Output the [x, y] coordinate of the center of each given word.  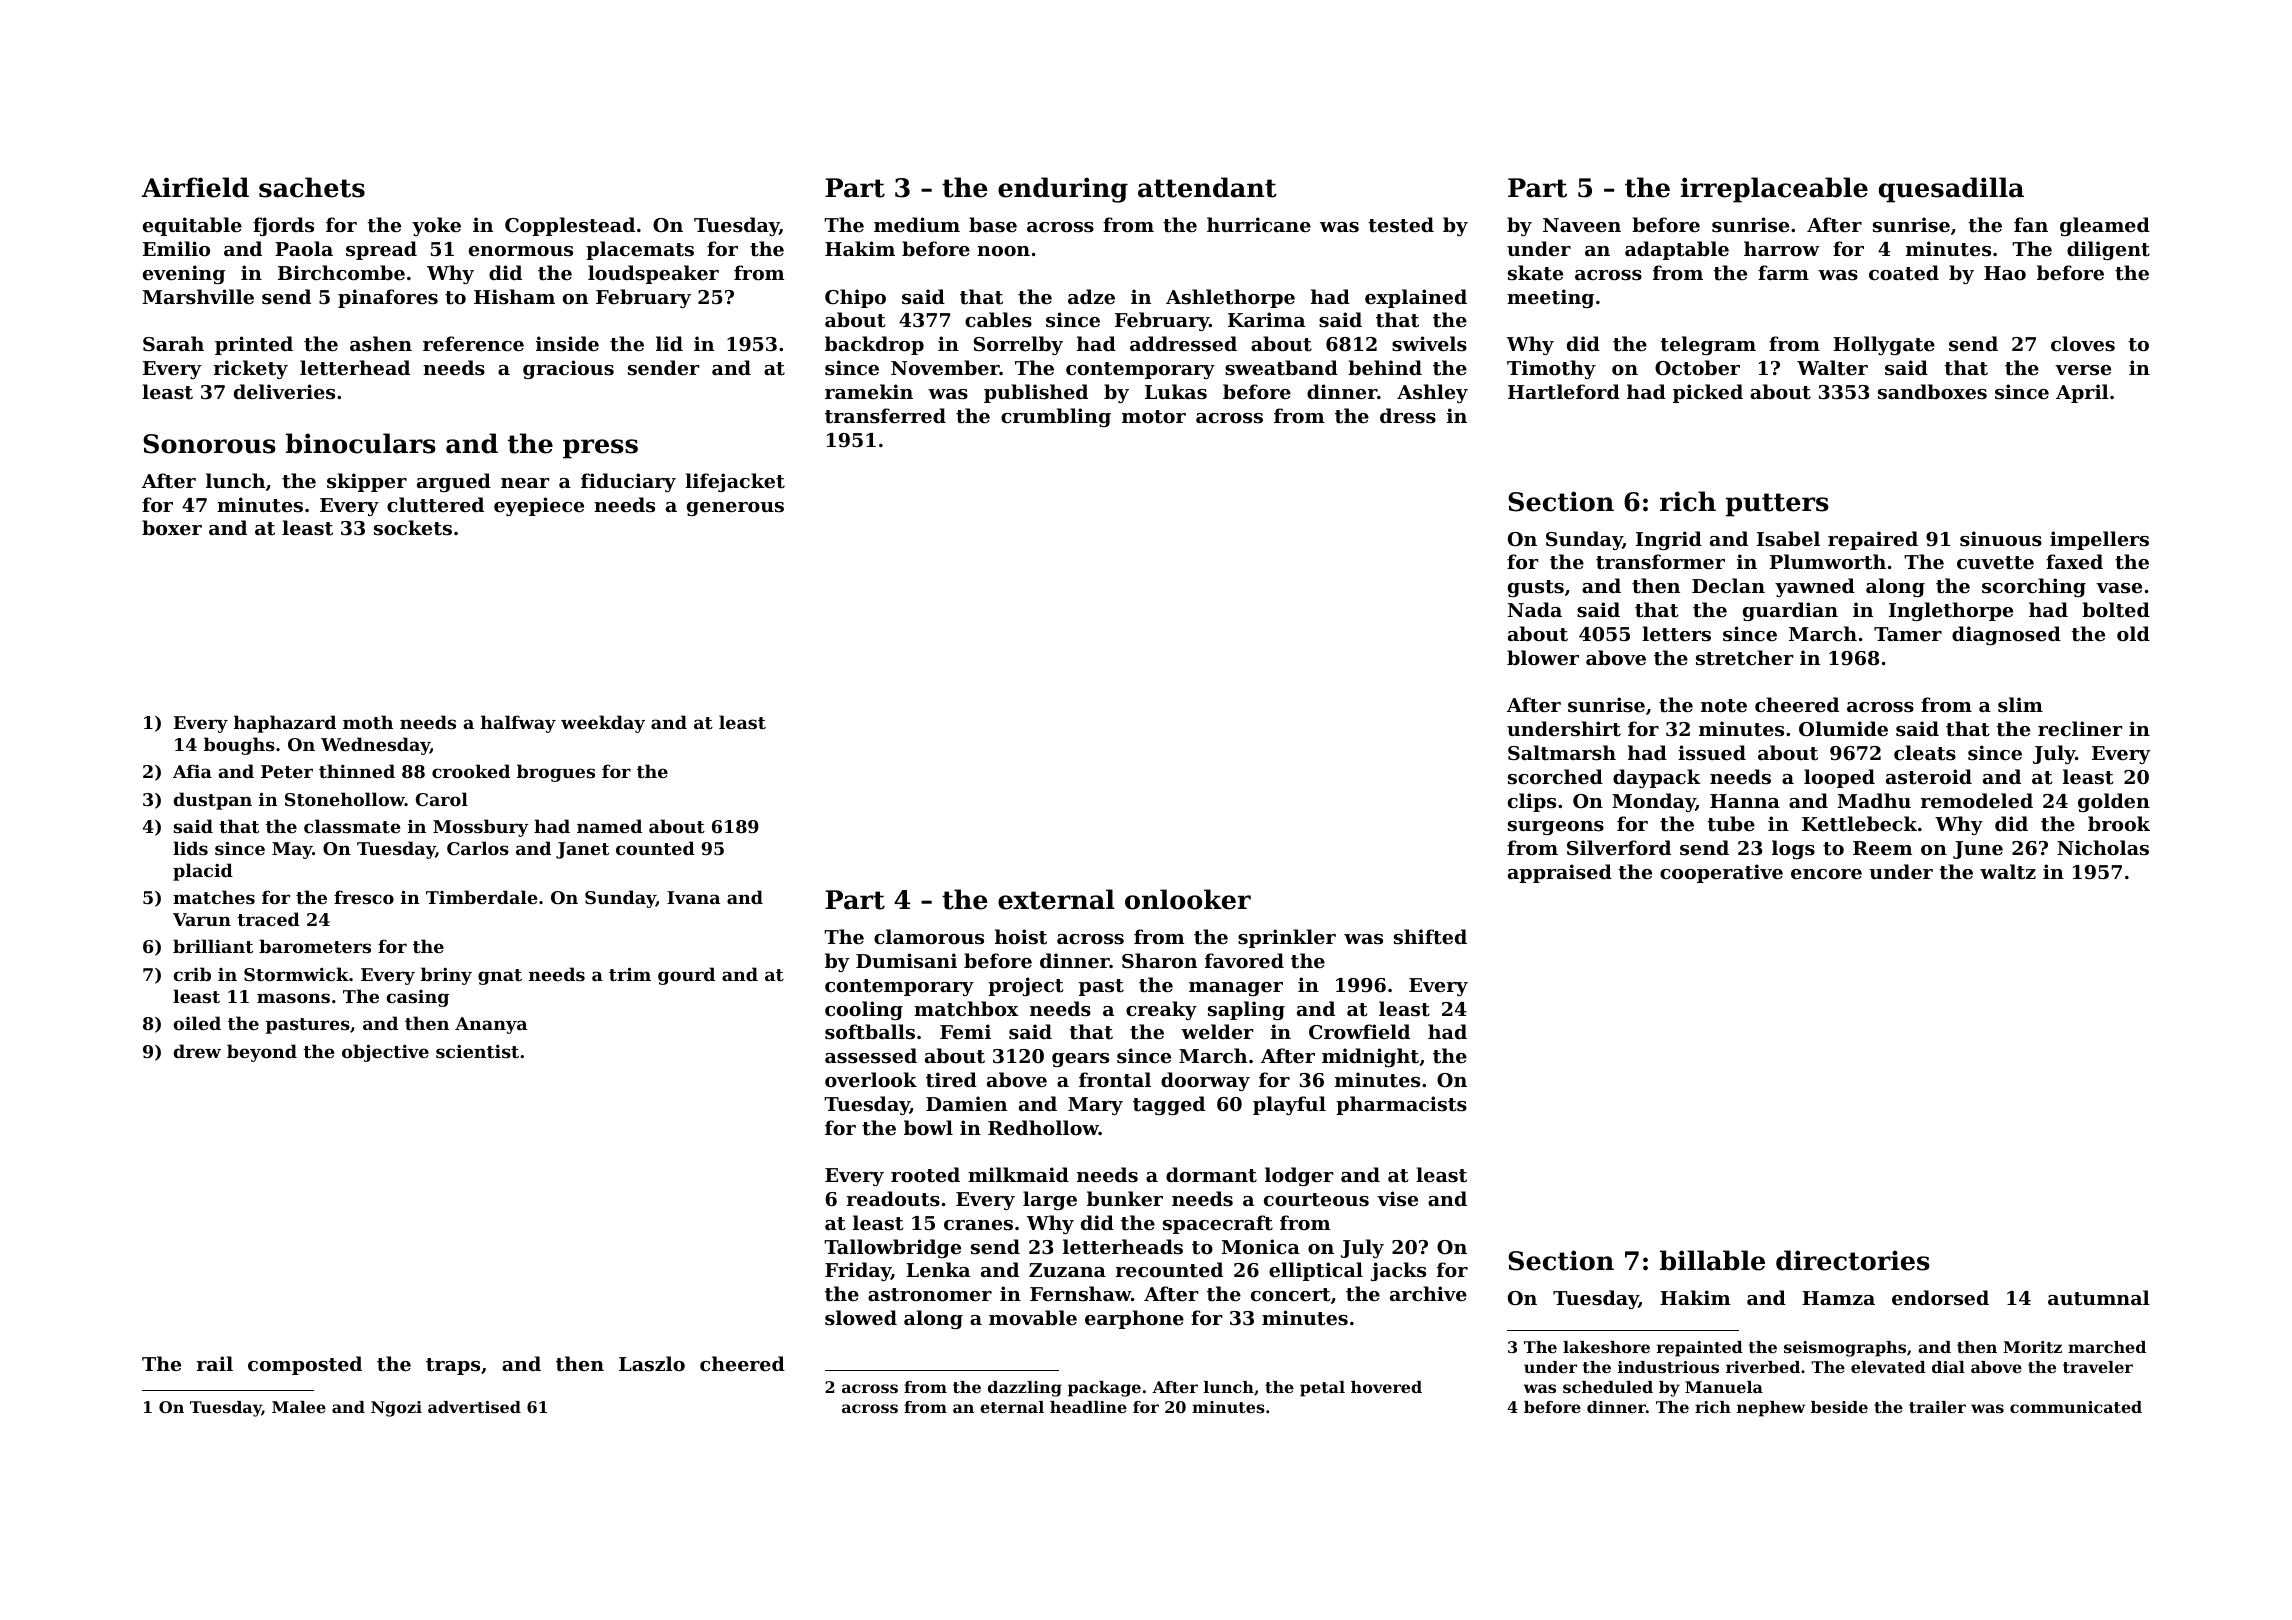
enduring [1063, 190]
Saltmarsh [1562, 753]
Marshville [198, 297]
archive [1428, 1293]
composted [305, 1365]
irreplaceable [1774, 190]
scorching [2034, 587]
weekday [603, 724]
